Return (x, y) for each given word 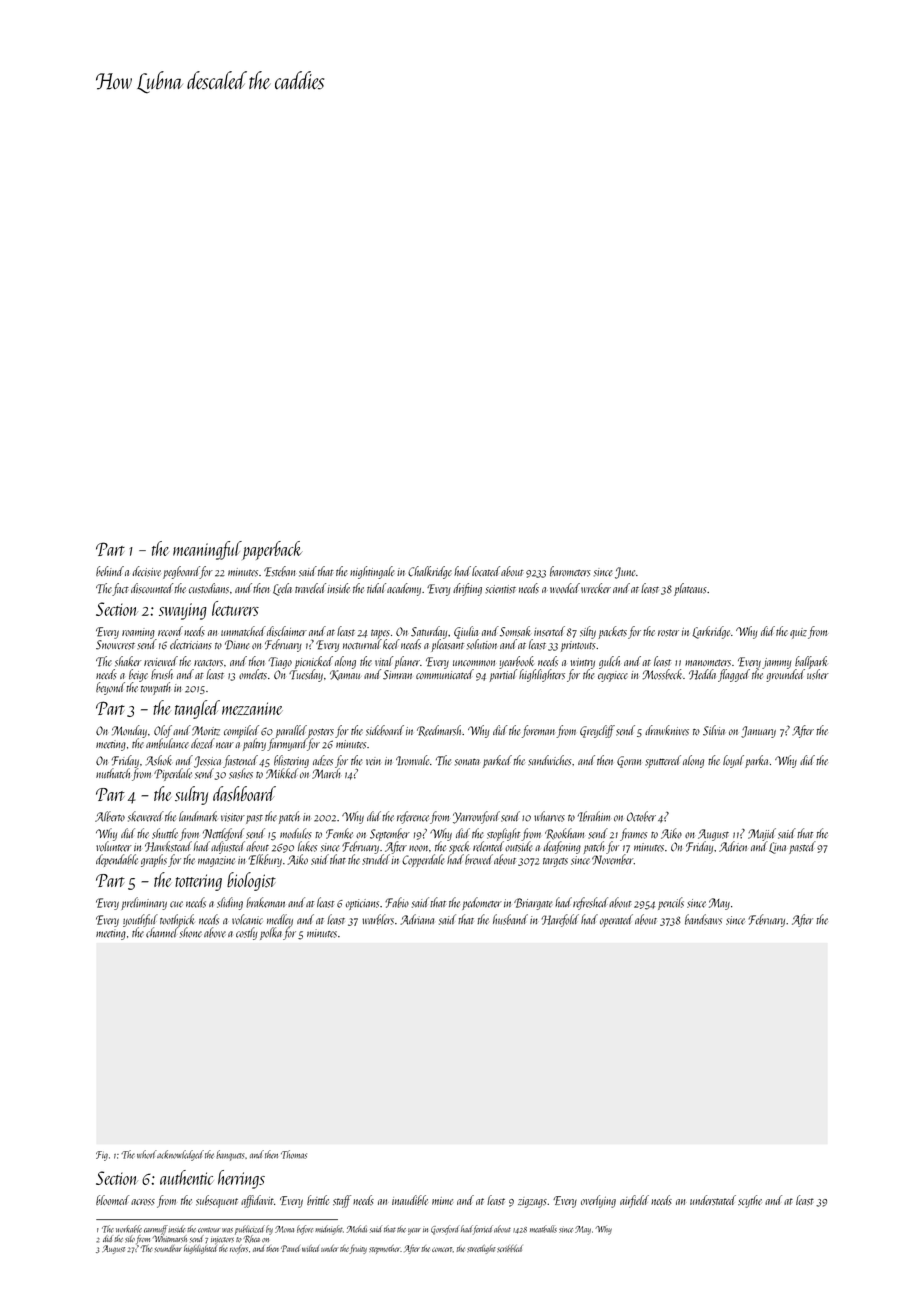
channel (162, 932)
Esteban (279, 571)
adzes (323, 760)
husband (510, 919)
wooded (565, 588)
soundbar (168, 1248)
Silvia (714, 730)
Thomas (294, 1154)
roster (668, 633)
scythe (750, 1201)
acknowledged (180, 1155)
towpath (156, 688)
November (612, 859)
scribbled (509, 1248)
